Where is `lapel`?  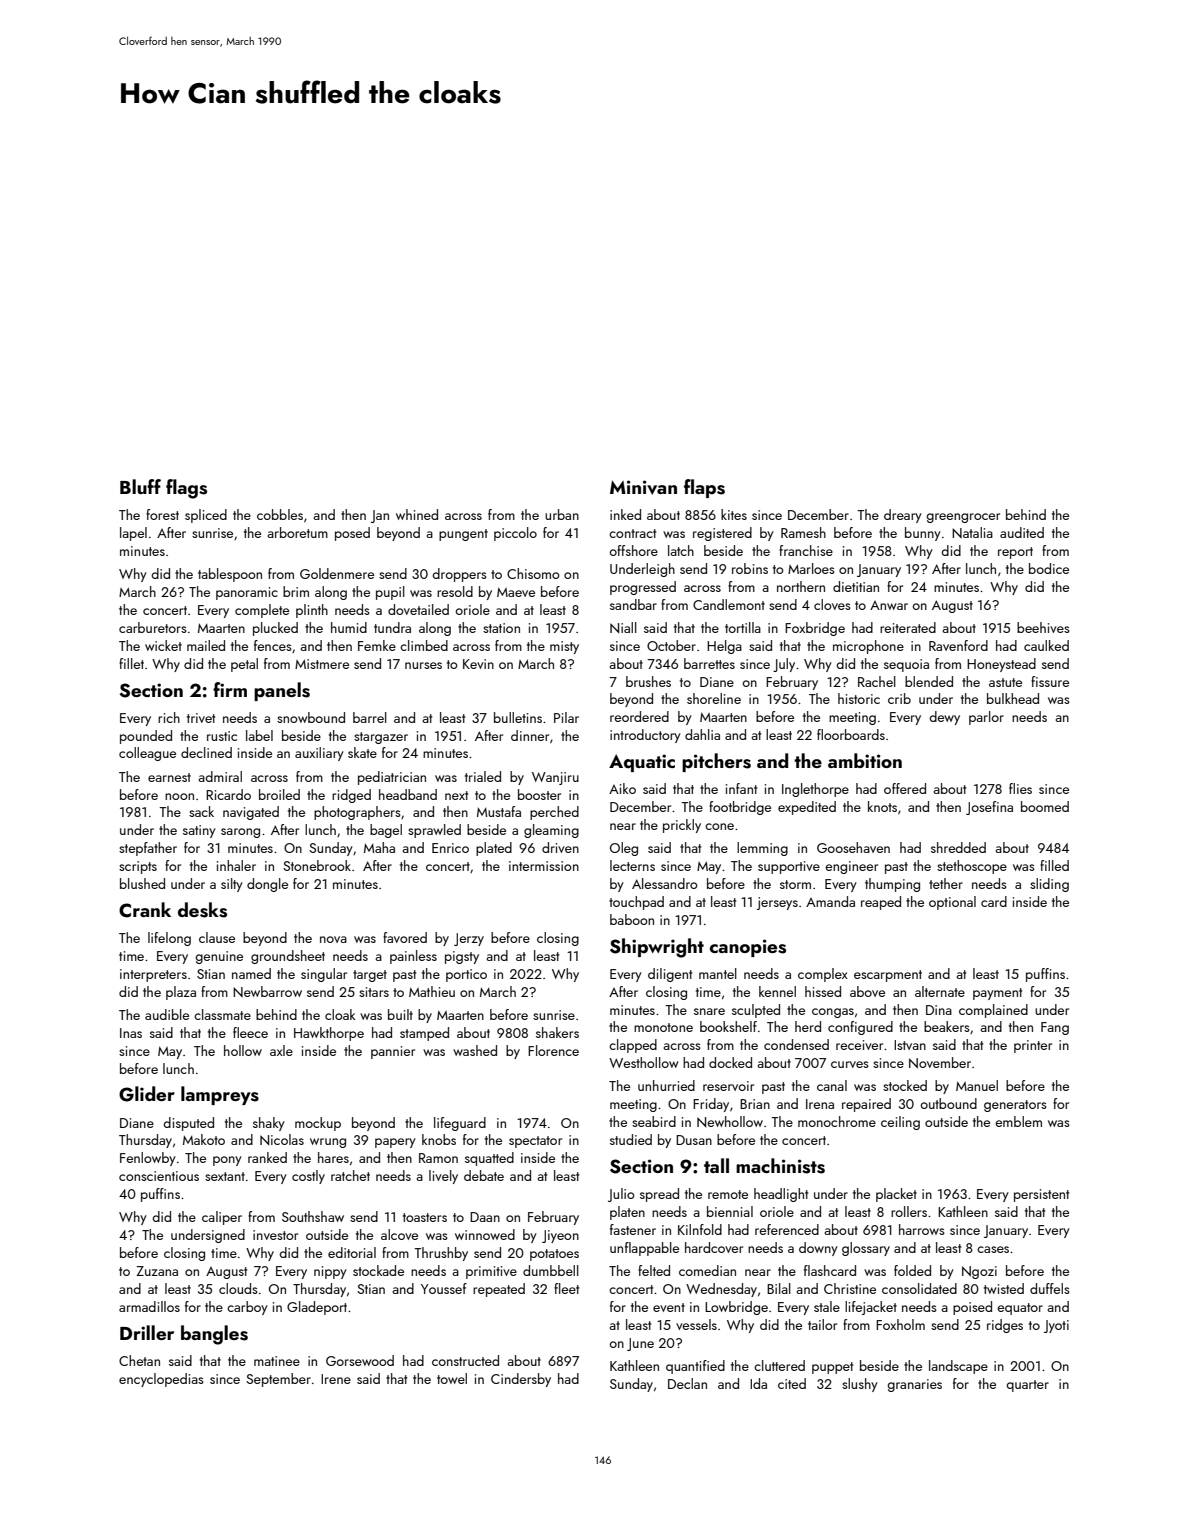
lapel is located at coordinates (133, 534).
